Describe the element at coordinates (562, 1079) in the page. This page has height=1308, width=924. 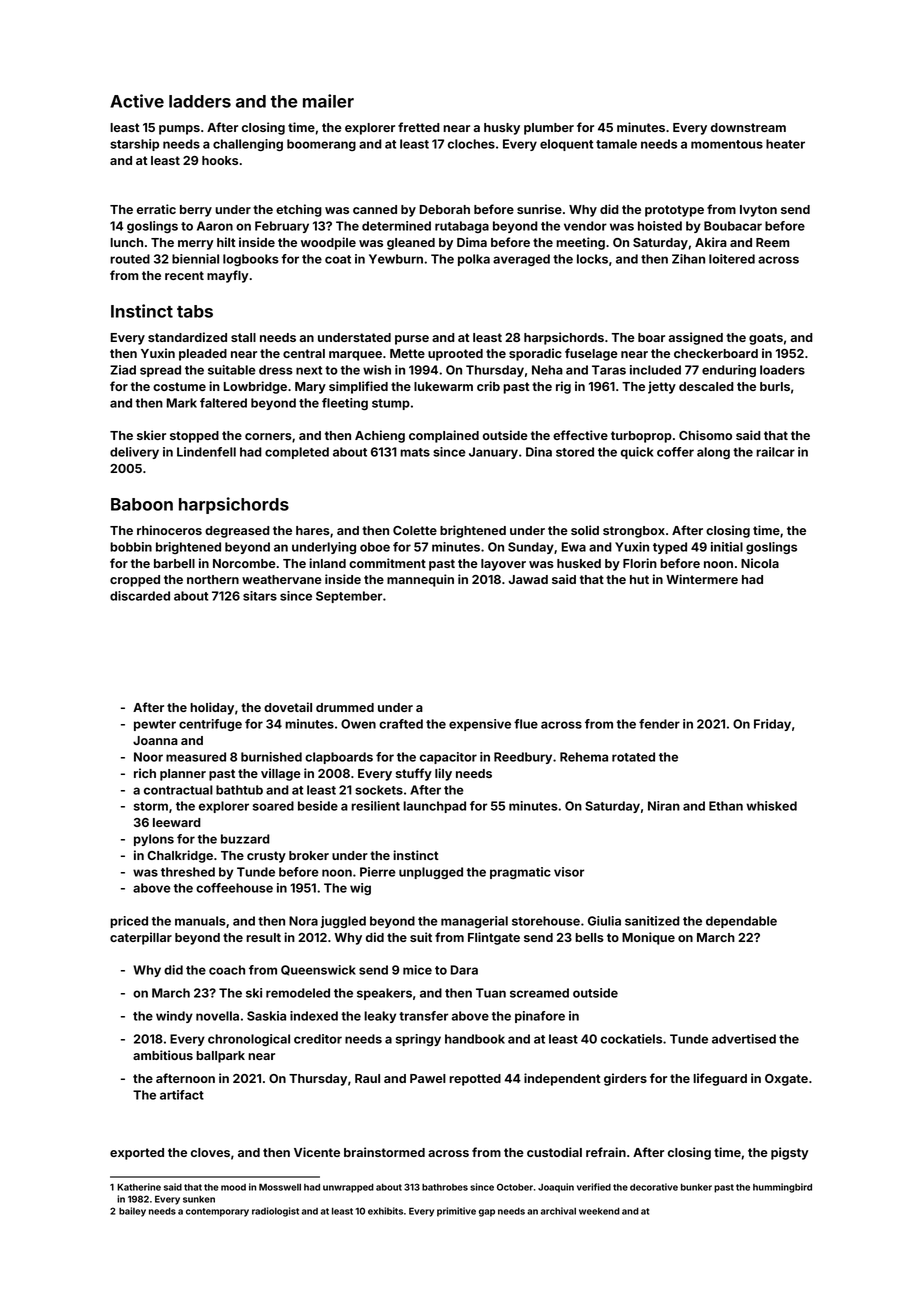
I see `independent` at that location.
